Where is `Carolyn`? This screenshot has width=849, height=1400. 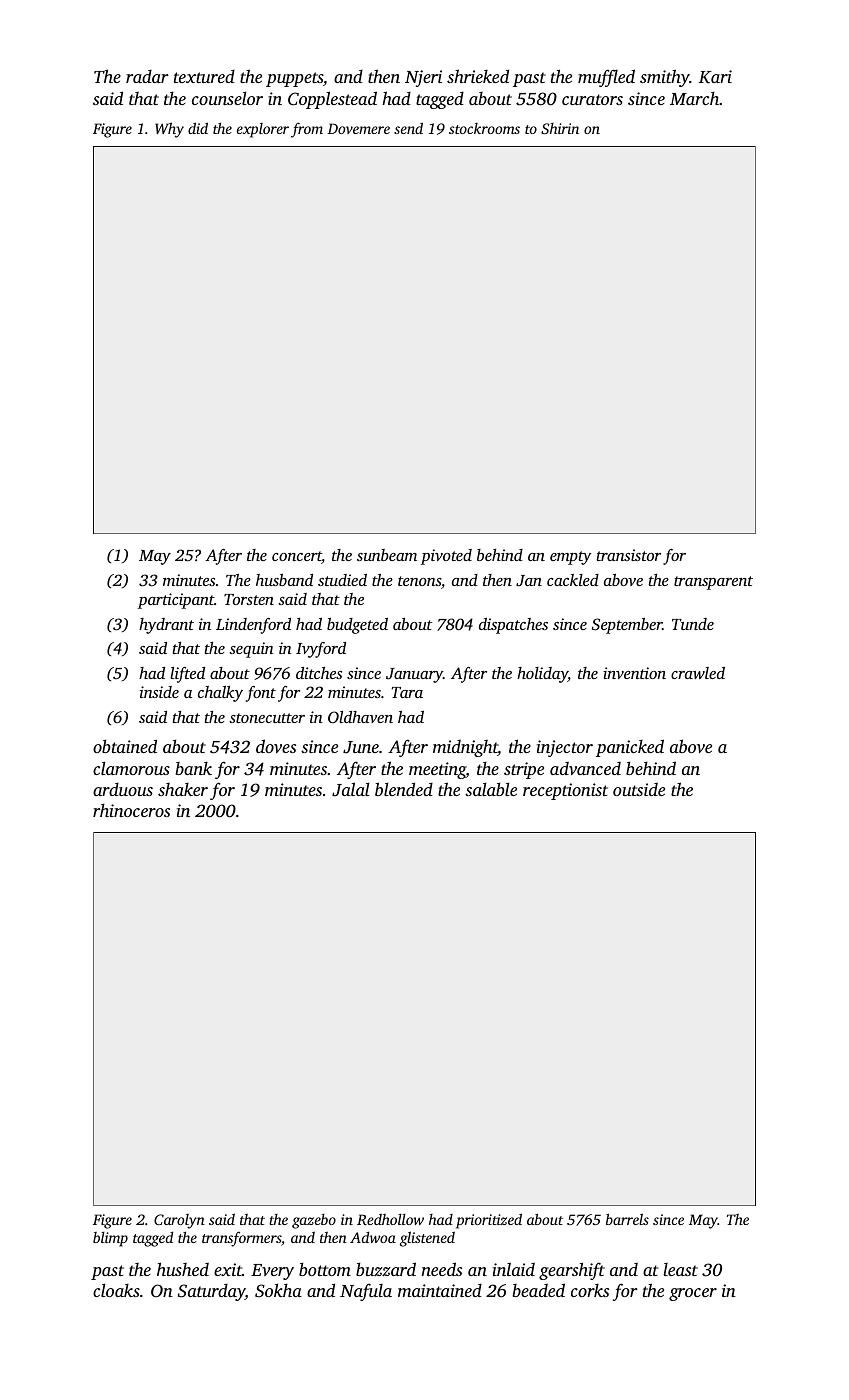 Carolyn is located at coordinates (179, 1221).
